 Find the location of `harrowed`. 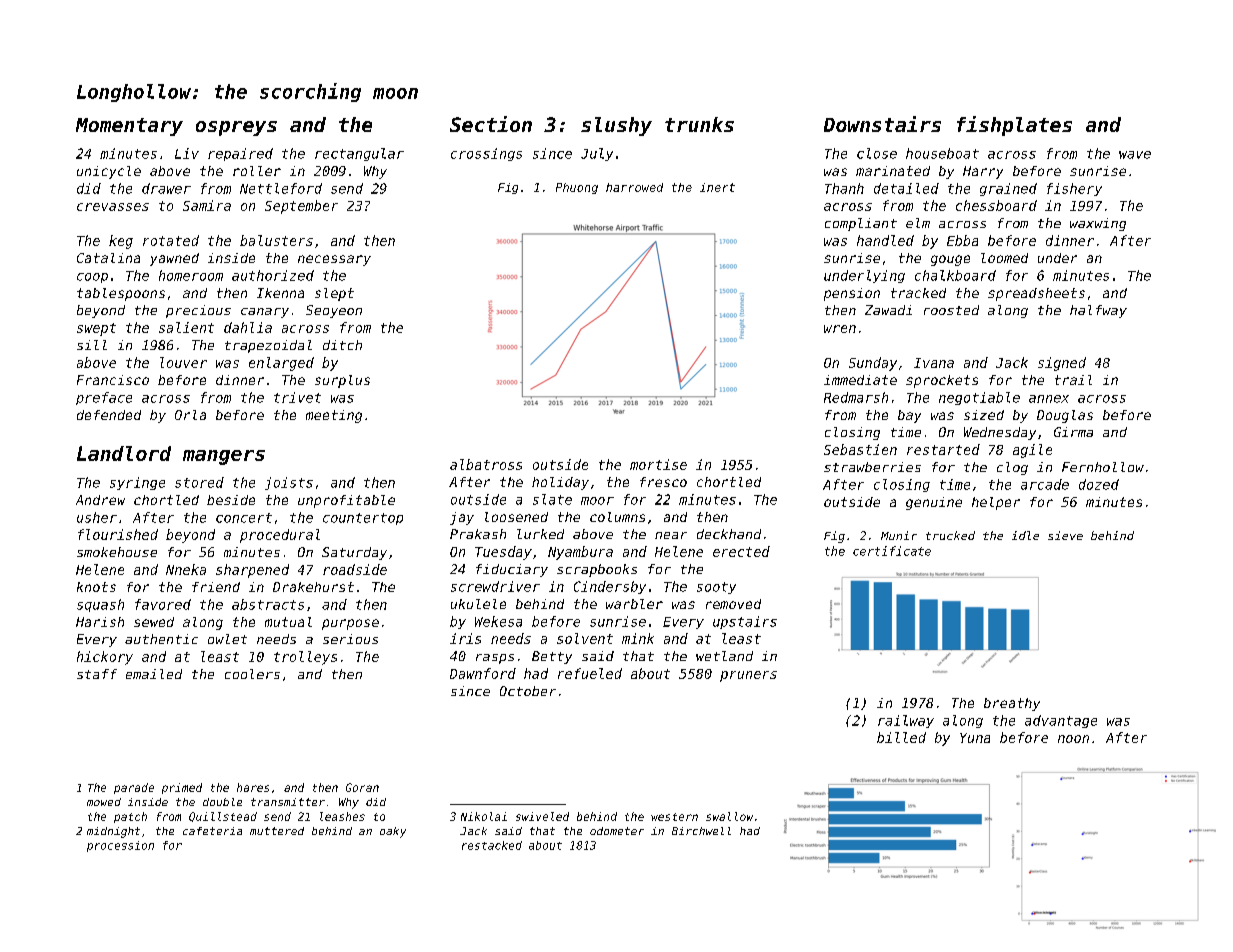

harrowed is located at coordinates (634, 187).
